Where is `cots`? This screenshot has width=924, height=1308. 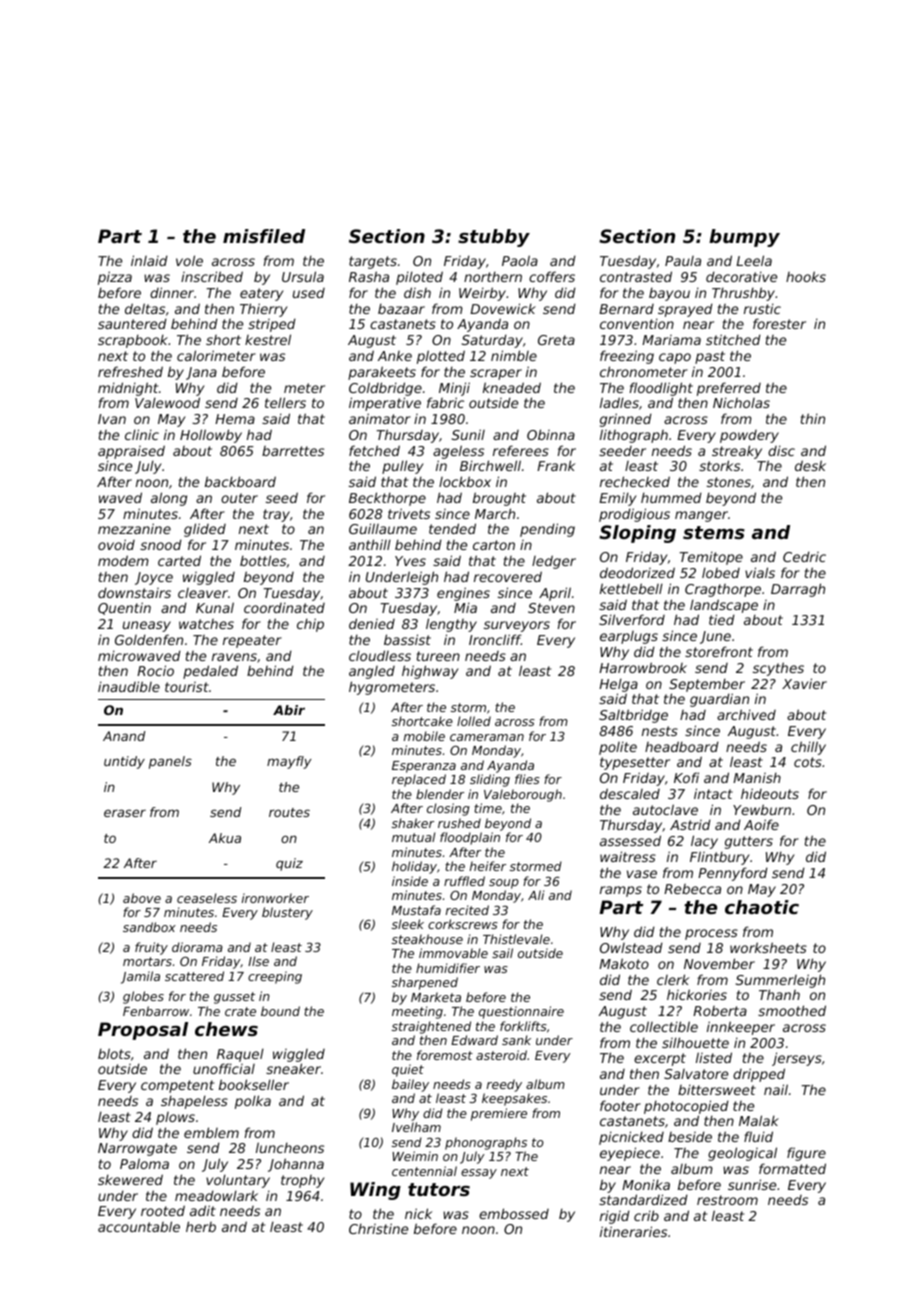 cots is located at coordinates (808, 762).
